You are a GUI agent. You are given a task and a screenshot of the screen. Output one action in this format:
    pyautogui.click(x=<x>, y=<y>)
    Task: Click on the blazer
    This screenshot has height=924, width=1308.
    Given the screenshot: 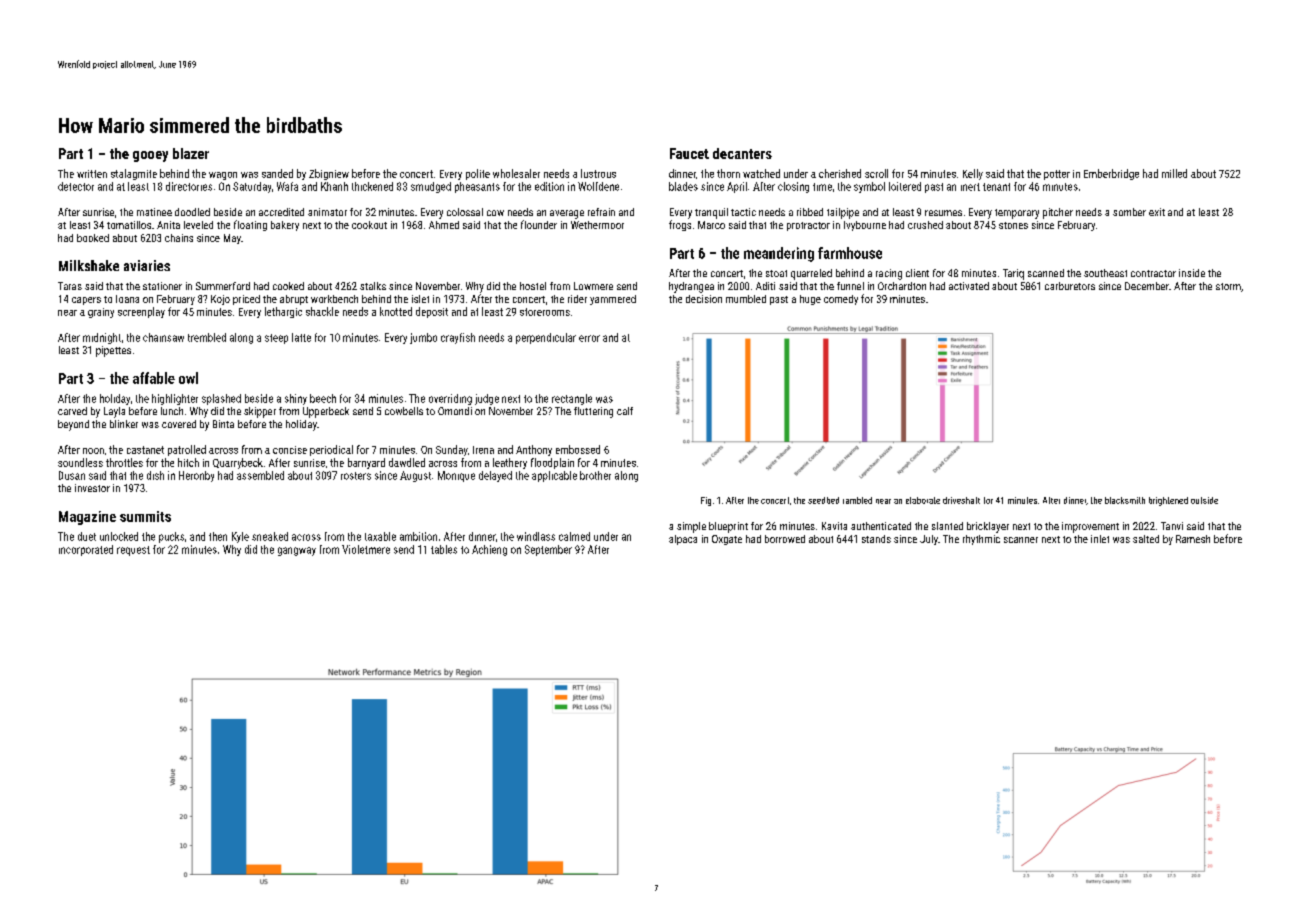 What is the action you would take?
    pyautogui.click(x=191, y=153)
